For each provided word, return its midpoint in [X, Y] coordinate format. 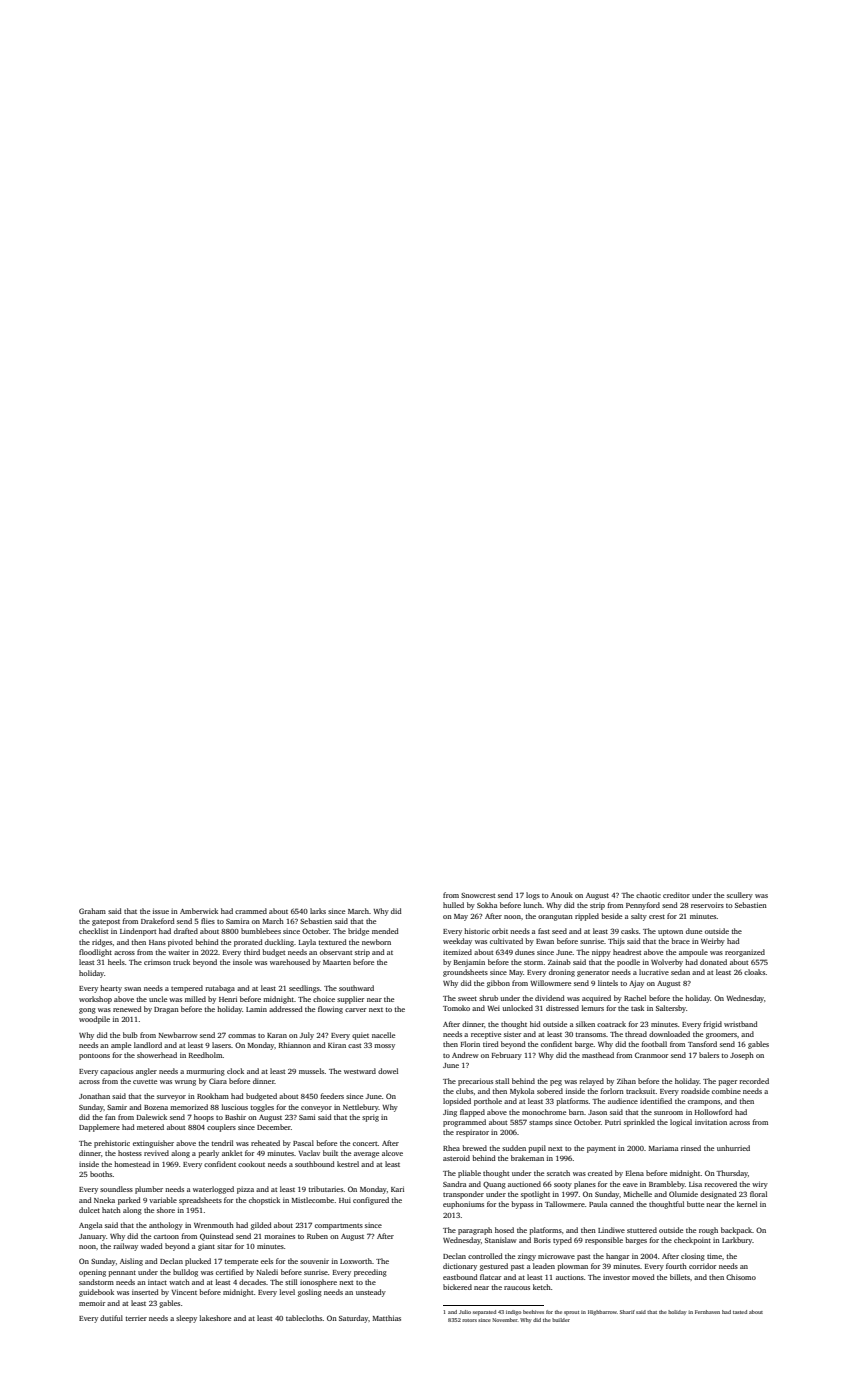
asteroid [456, 1158]
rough [708, 1231]
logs [533, 896]
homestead [132, 1164]
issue [161, 911]
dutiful [111, 1318]
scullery [740, 896]
